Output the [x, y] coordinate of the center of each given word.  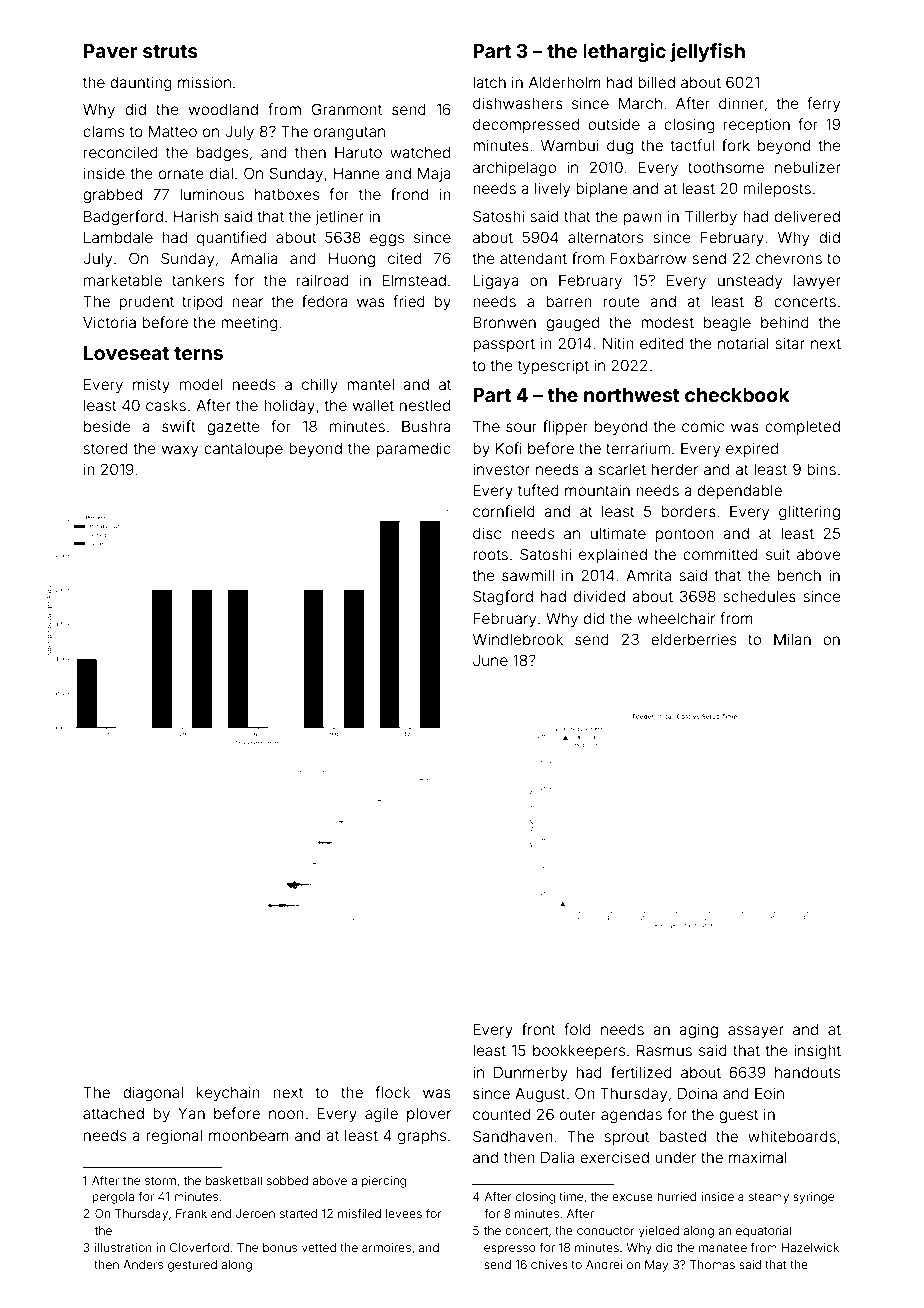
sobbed [287, 1180]
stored [105, 448]
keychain [228, 1093]
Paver [111, 51]
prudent [146, 303]
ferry [823, 104]
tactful [692, 145]
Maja [434, 174]
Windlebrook [518, 639]
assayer [756, 1032]
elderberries [693, 639]
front [539, 1029]
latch [489, 82]
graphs [422, 1137]
